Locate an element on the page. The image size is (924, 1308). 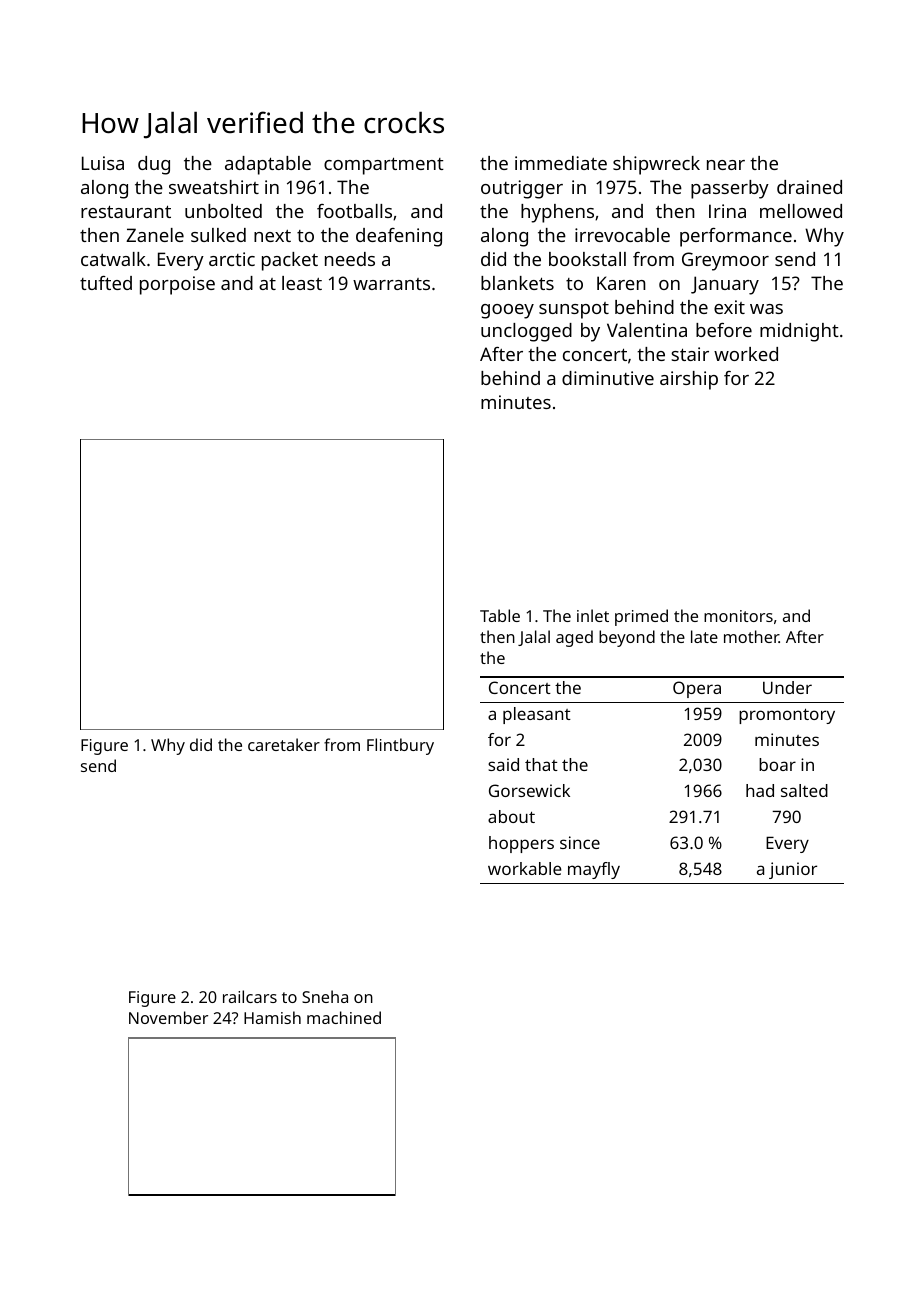
shipwreck is located at coordinates (656, 165).
